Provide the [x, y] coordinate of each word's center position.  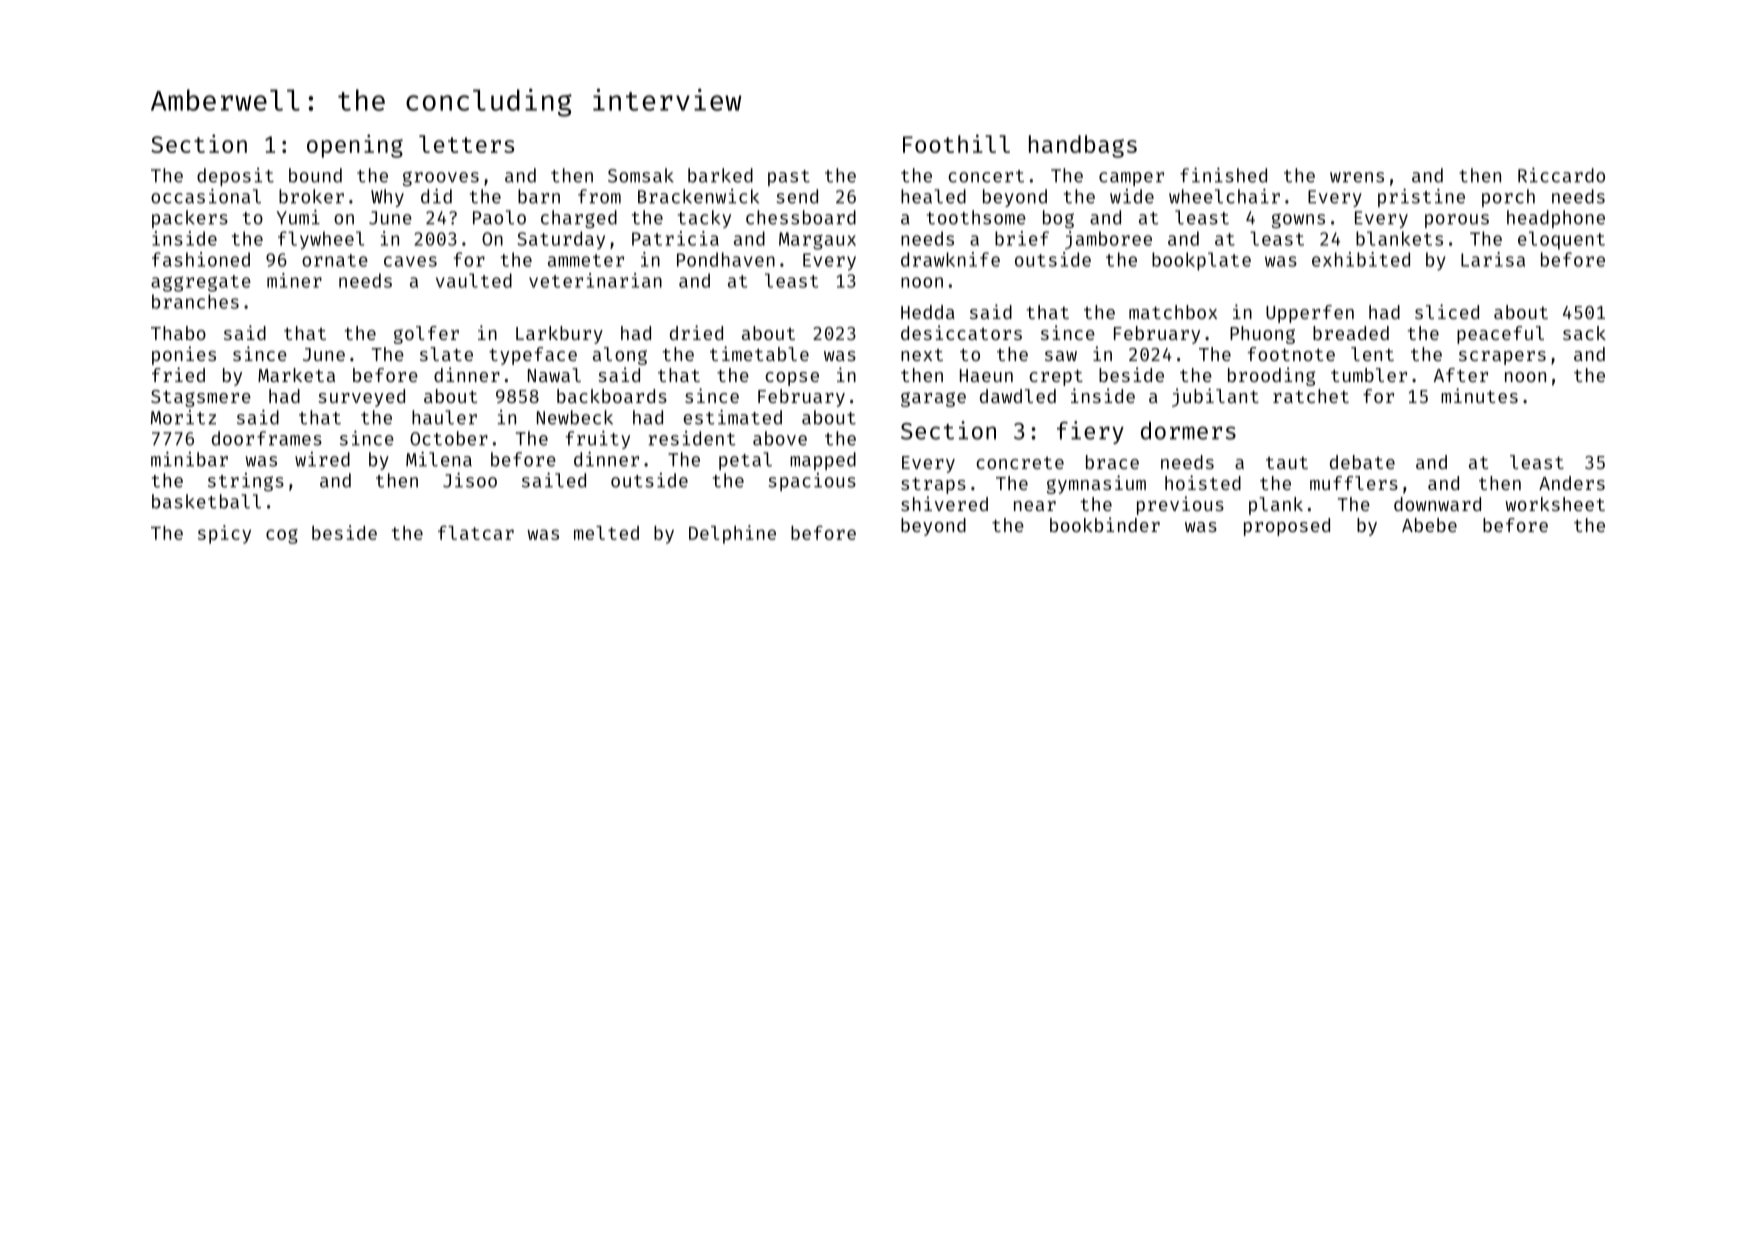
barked [720, 175]
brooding [1271, 376]
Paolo [499, 217]
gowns [1298, 220]
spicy [224, 534]
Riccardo [1561, 175]
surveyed [361, 398]
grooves [441, 178]
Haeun [986, 375]
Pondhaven [726, 259]
